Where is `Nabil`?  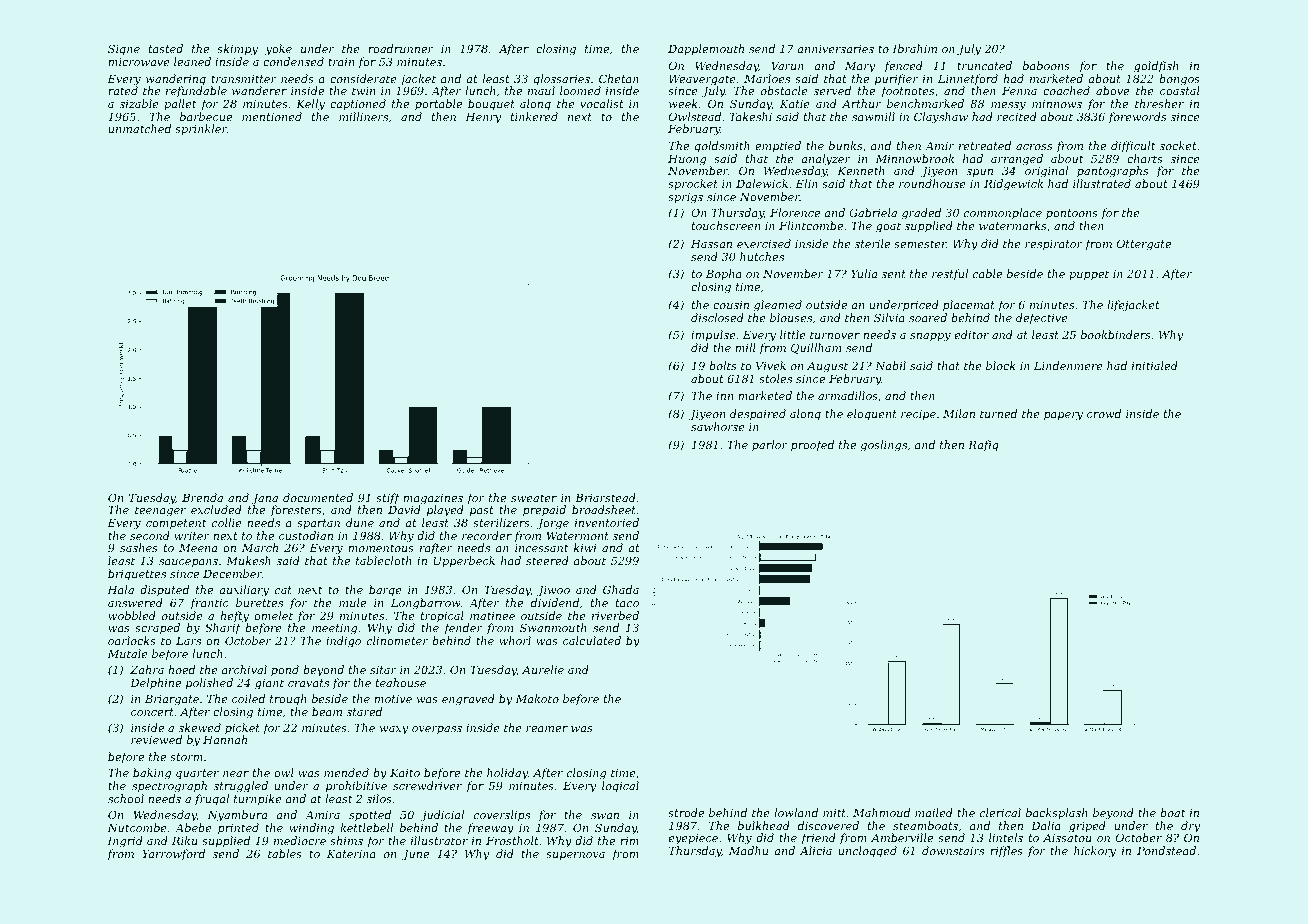
Nabil is located at coordinates (890, 365).
